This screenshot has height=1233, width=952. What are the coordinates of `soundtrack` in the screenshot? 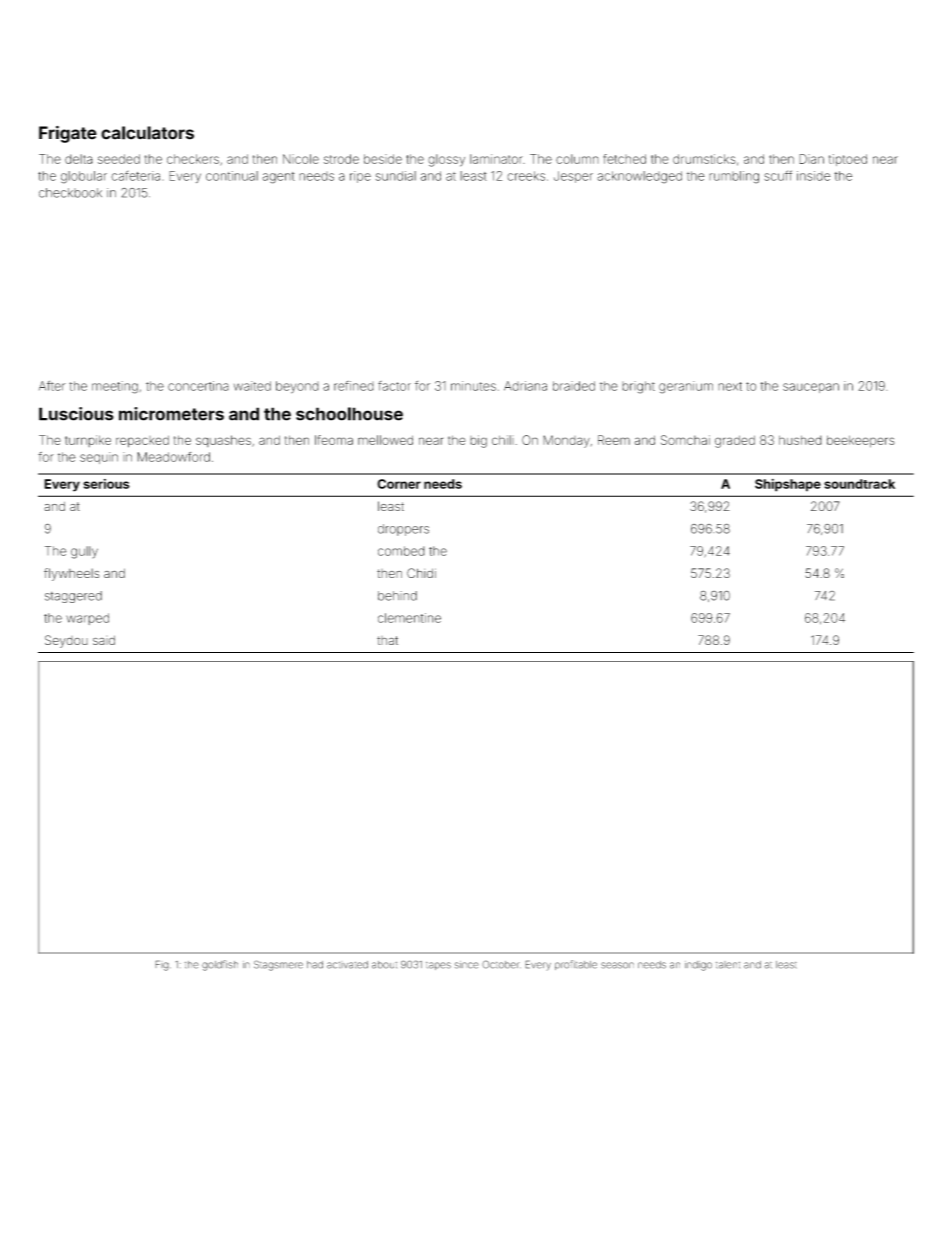 It's located at (859, 484).
